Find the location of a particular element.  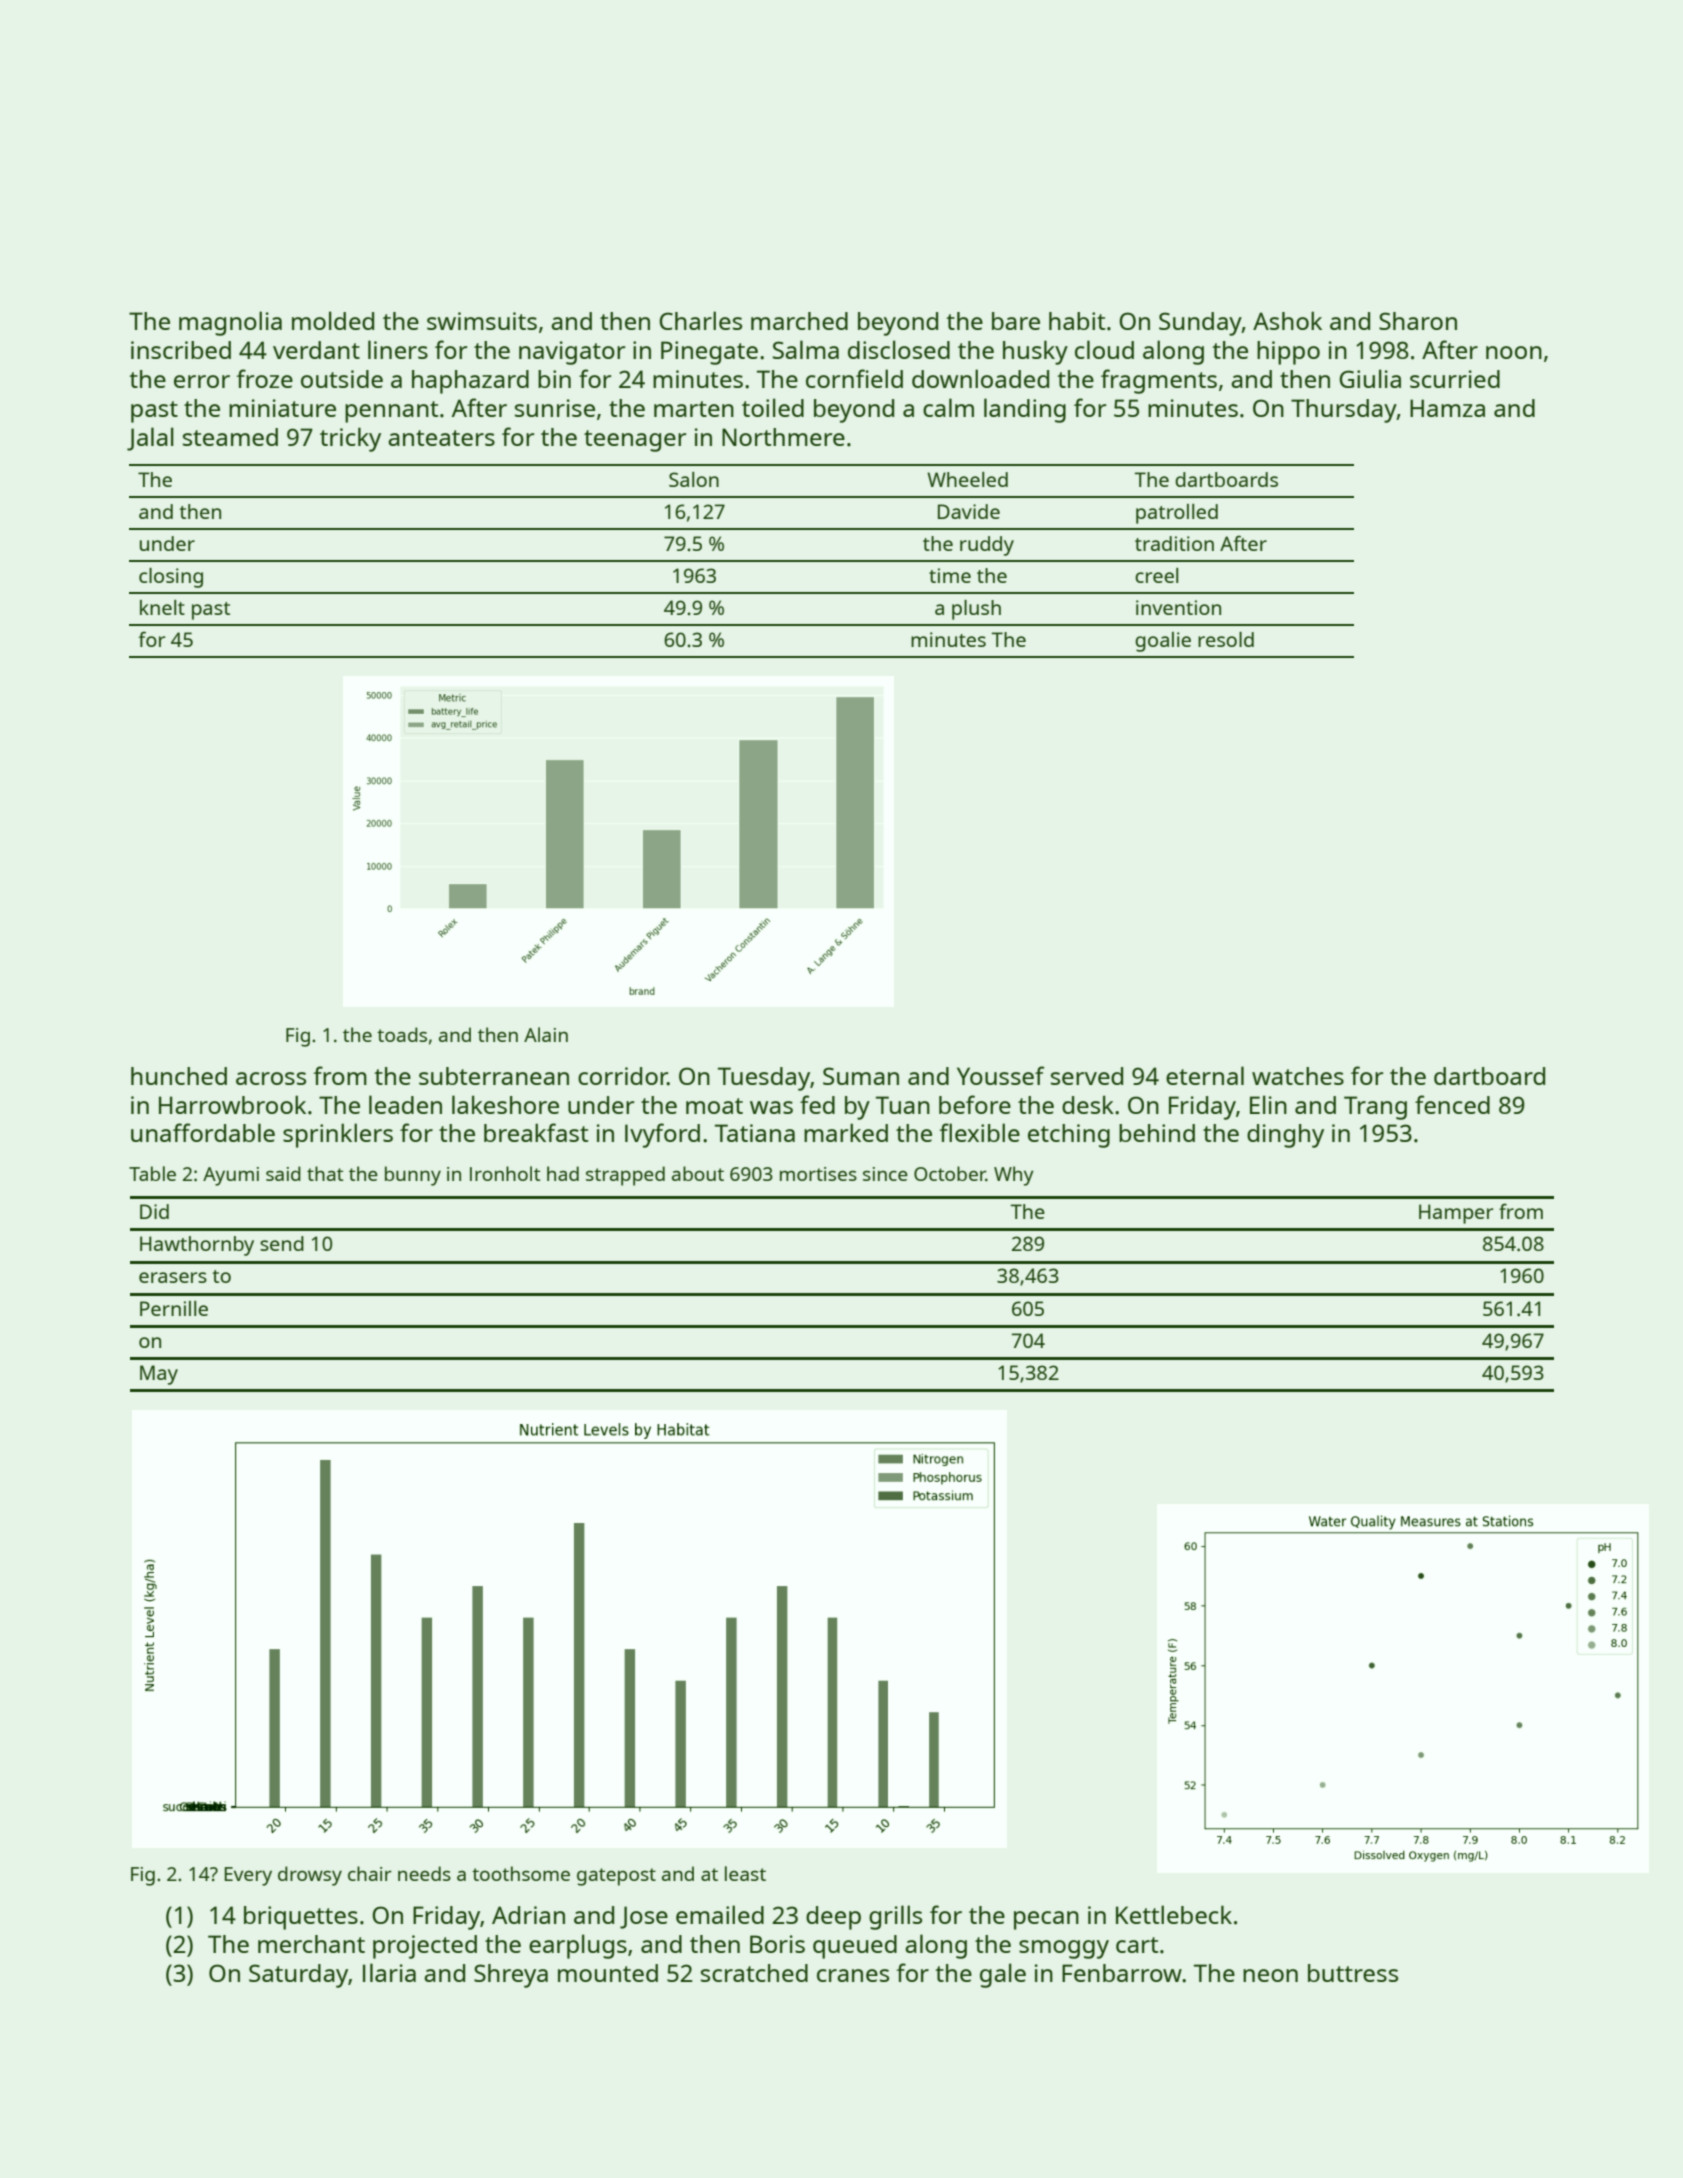

Sharon is located at coordinates (1418, 321).
